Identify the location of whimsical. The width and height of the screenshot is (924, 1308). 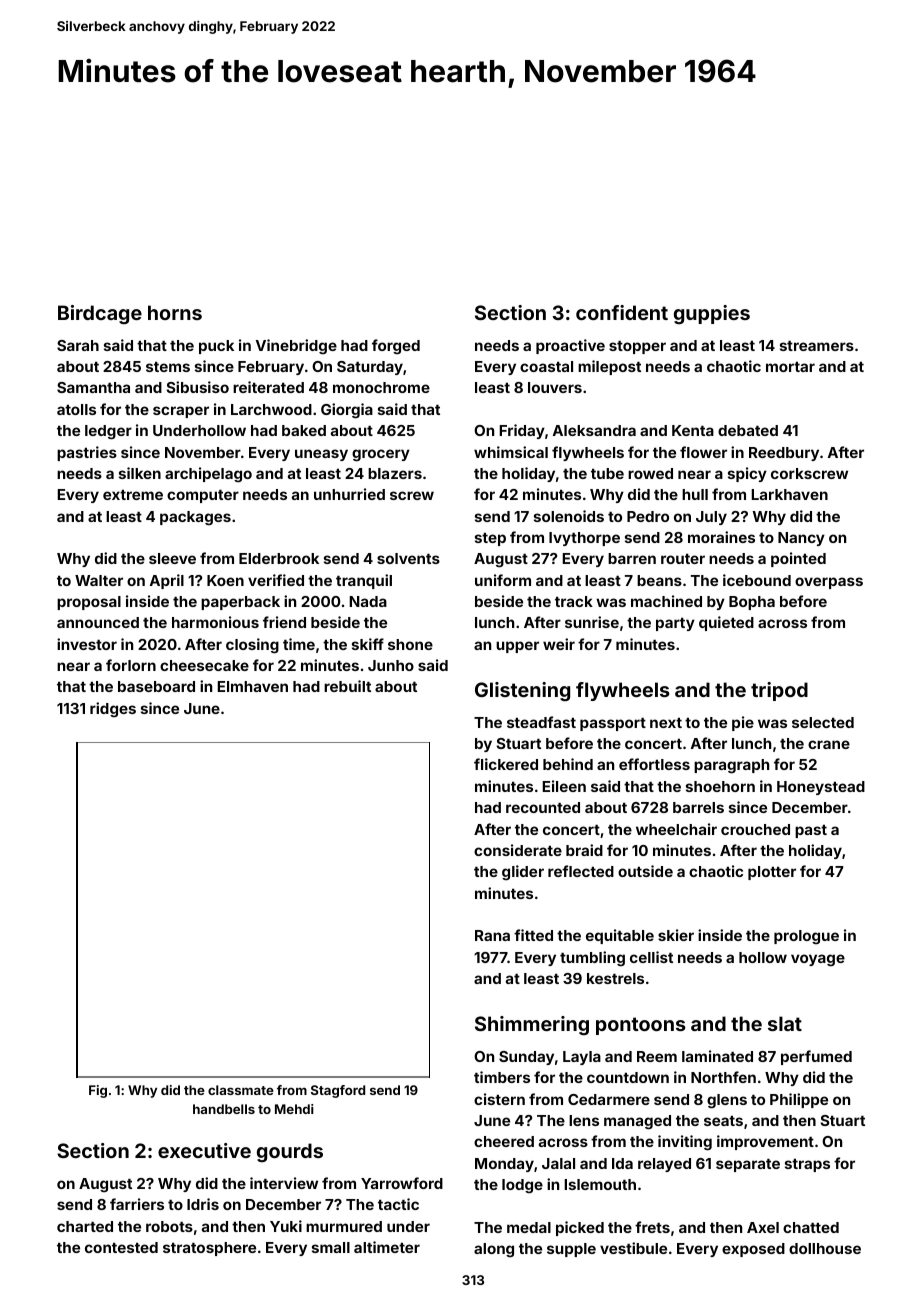
(511, 452).
